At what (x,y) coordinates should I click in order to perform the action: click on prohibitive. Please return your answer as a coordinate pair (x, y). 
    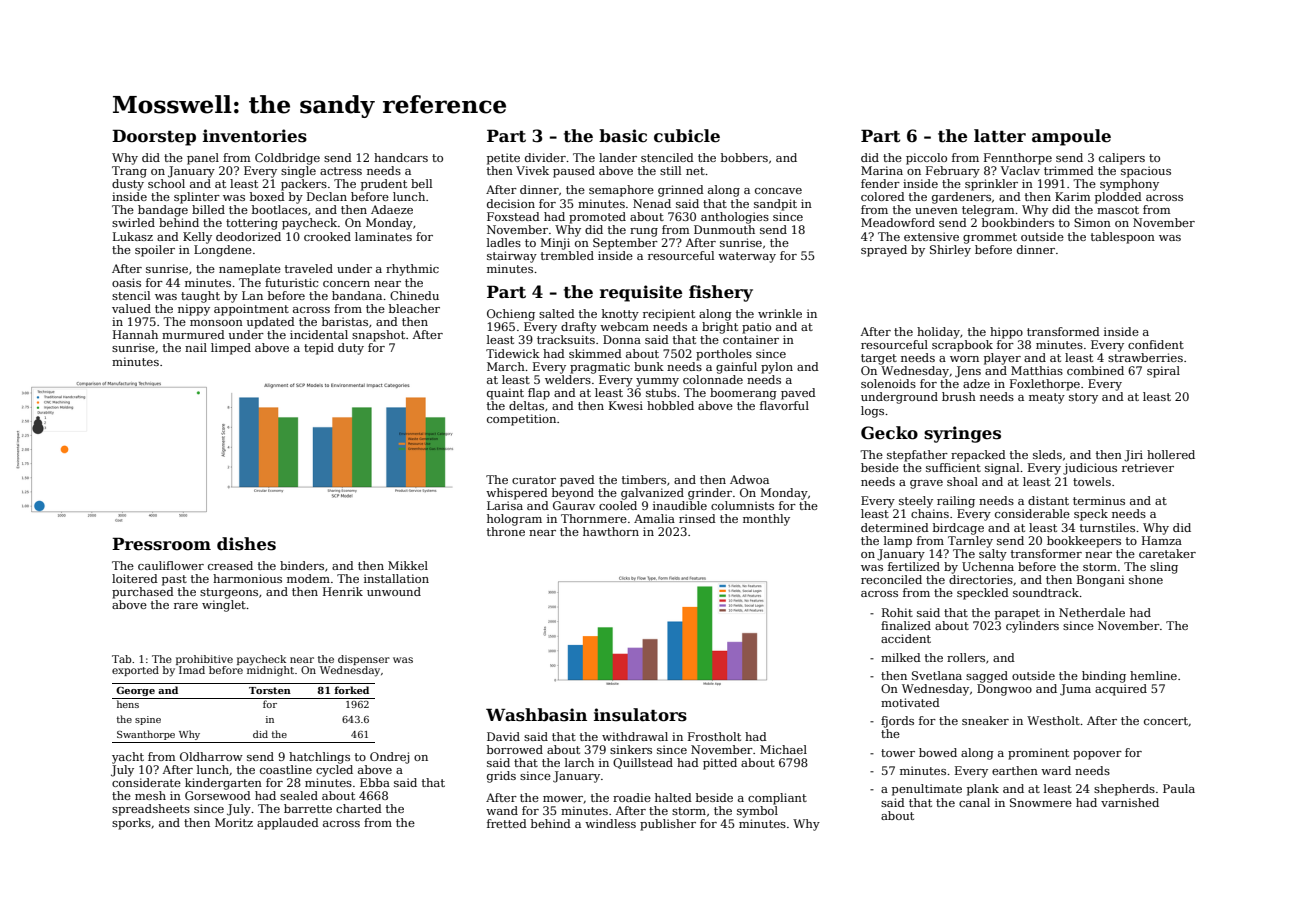
    Looking at the image, I should click on (204, 660).
